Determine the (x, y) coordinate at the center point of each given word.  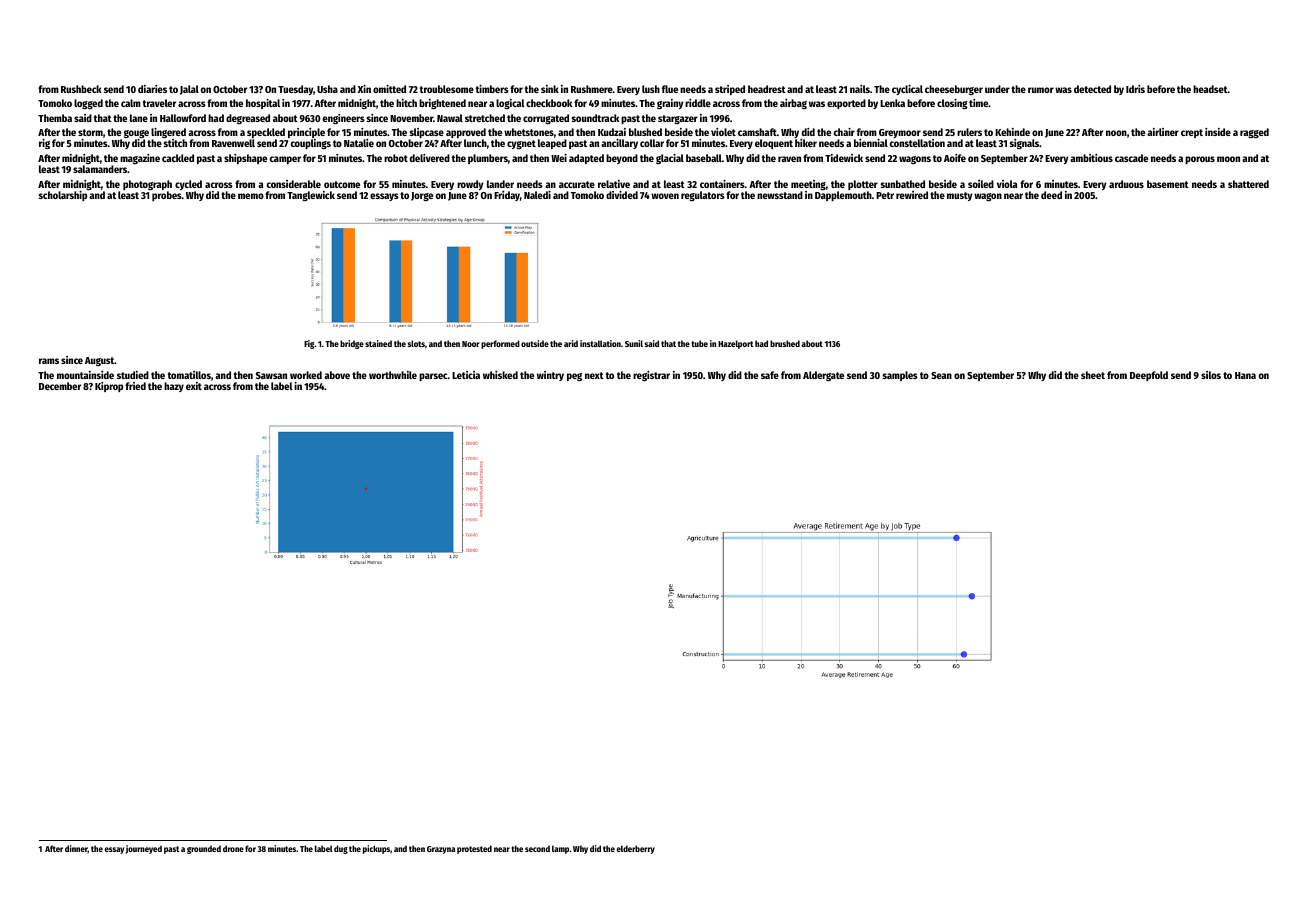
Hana (1245, 375)
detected (1092, 89)
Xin (364, 89)
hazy (174, 387)
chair (844, 132)
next (594, 375)
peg (574, 377)
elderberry (635, 849)
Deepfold (1149, 376)
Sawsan (271, 375)
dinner (76, 849)
